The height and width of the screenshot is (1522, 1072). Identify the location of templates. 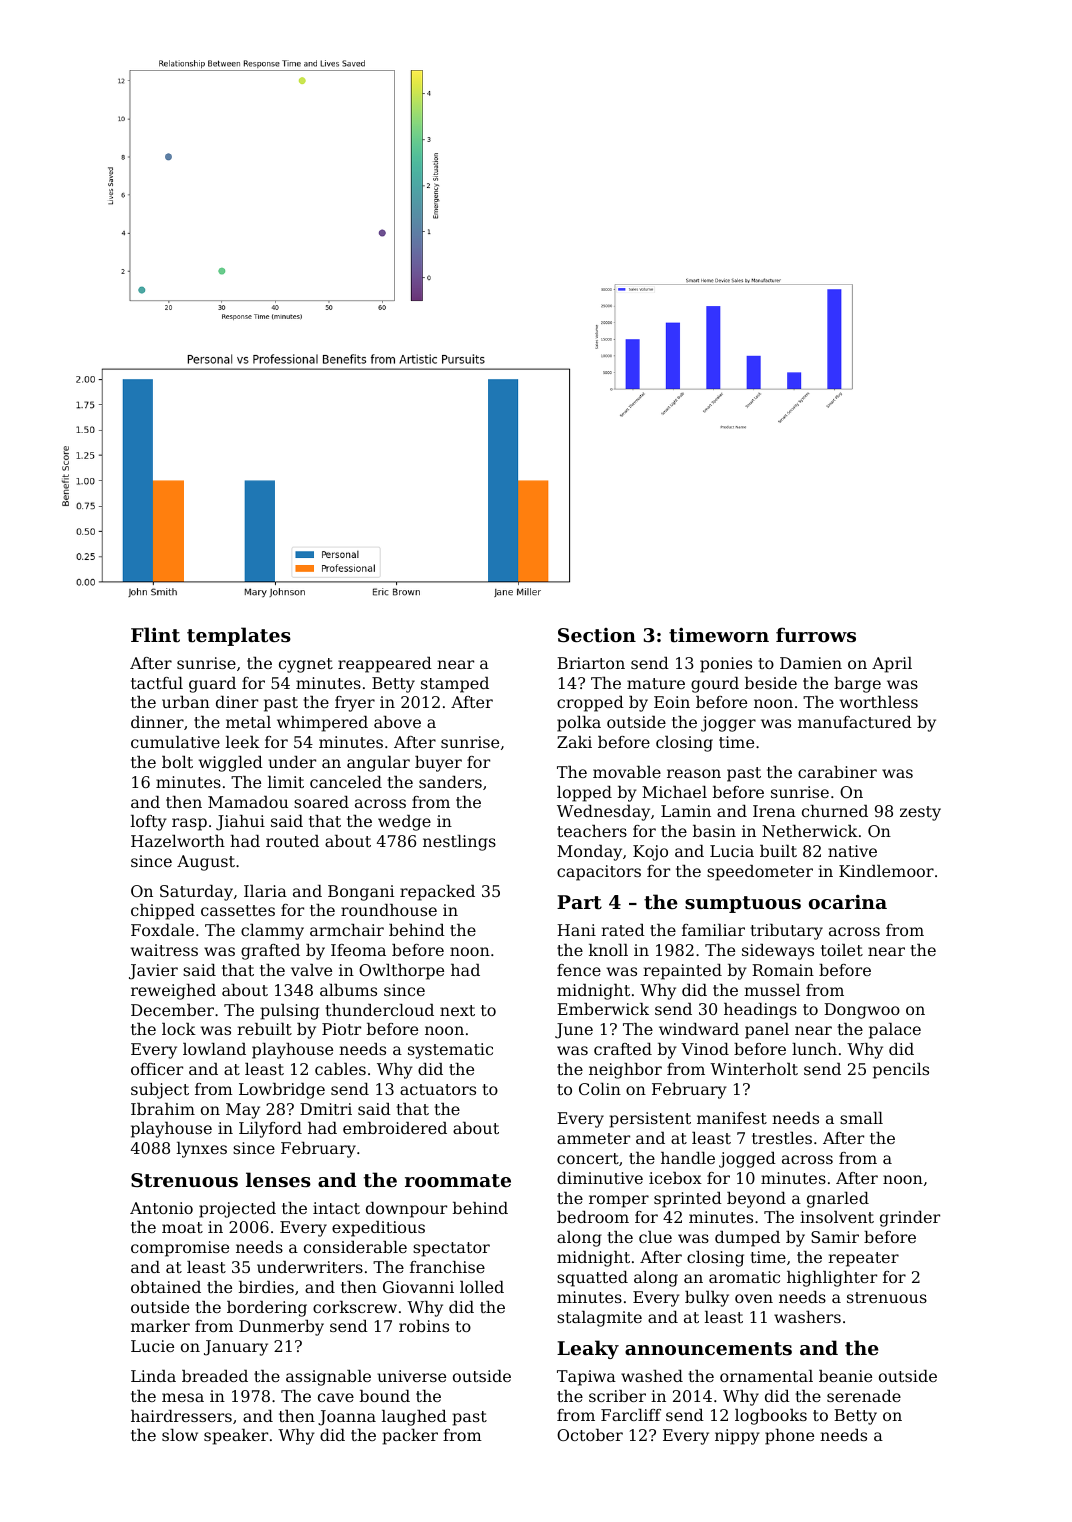
(239, 636).
